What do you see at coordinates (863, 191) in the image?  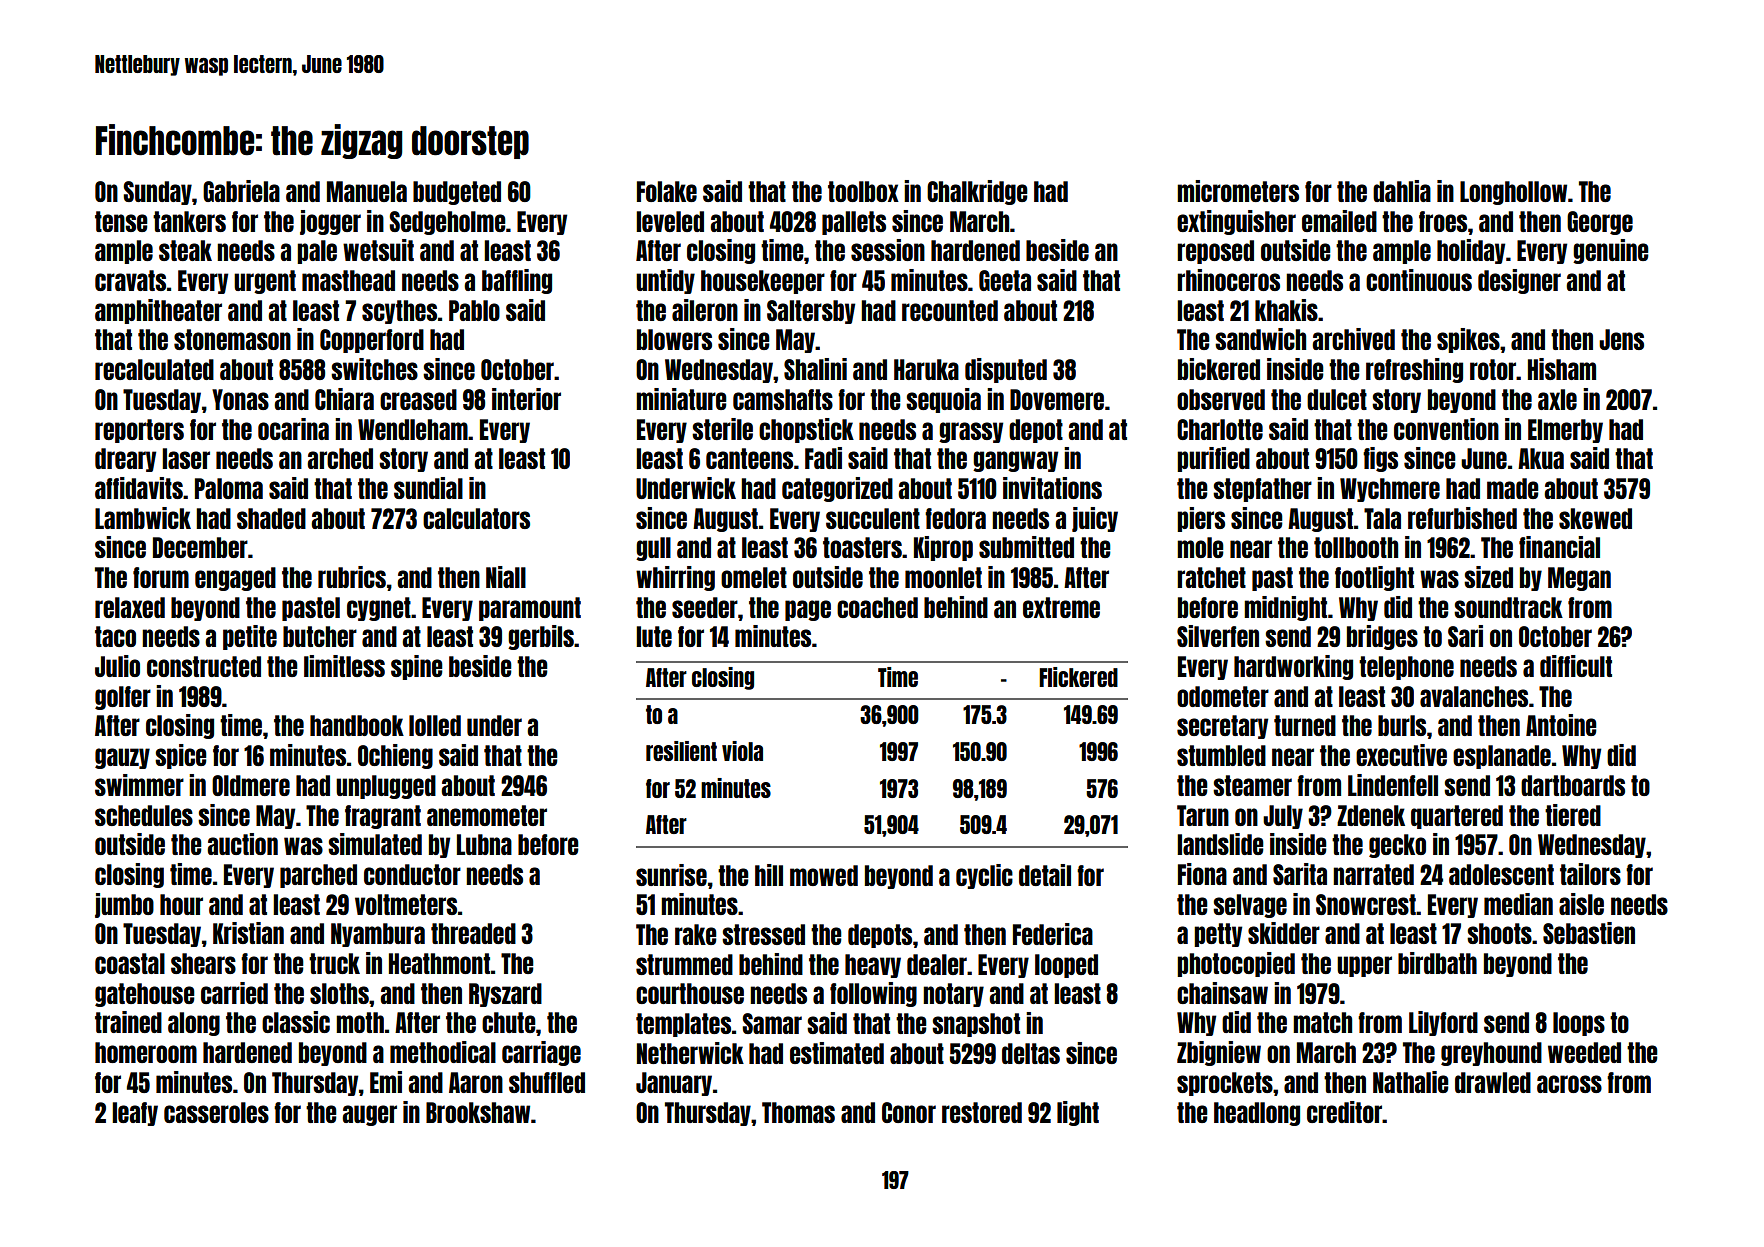 I see `toolbox` at bounding box center [863, 191].
